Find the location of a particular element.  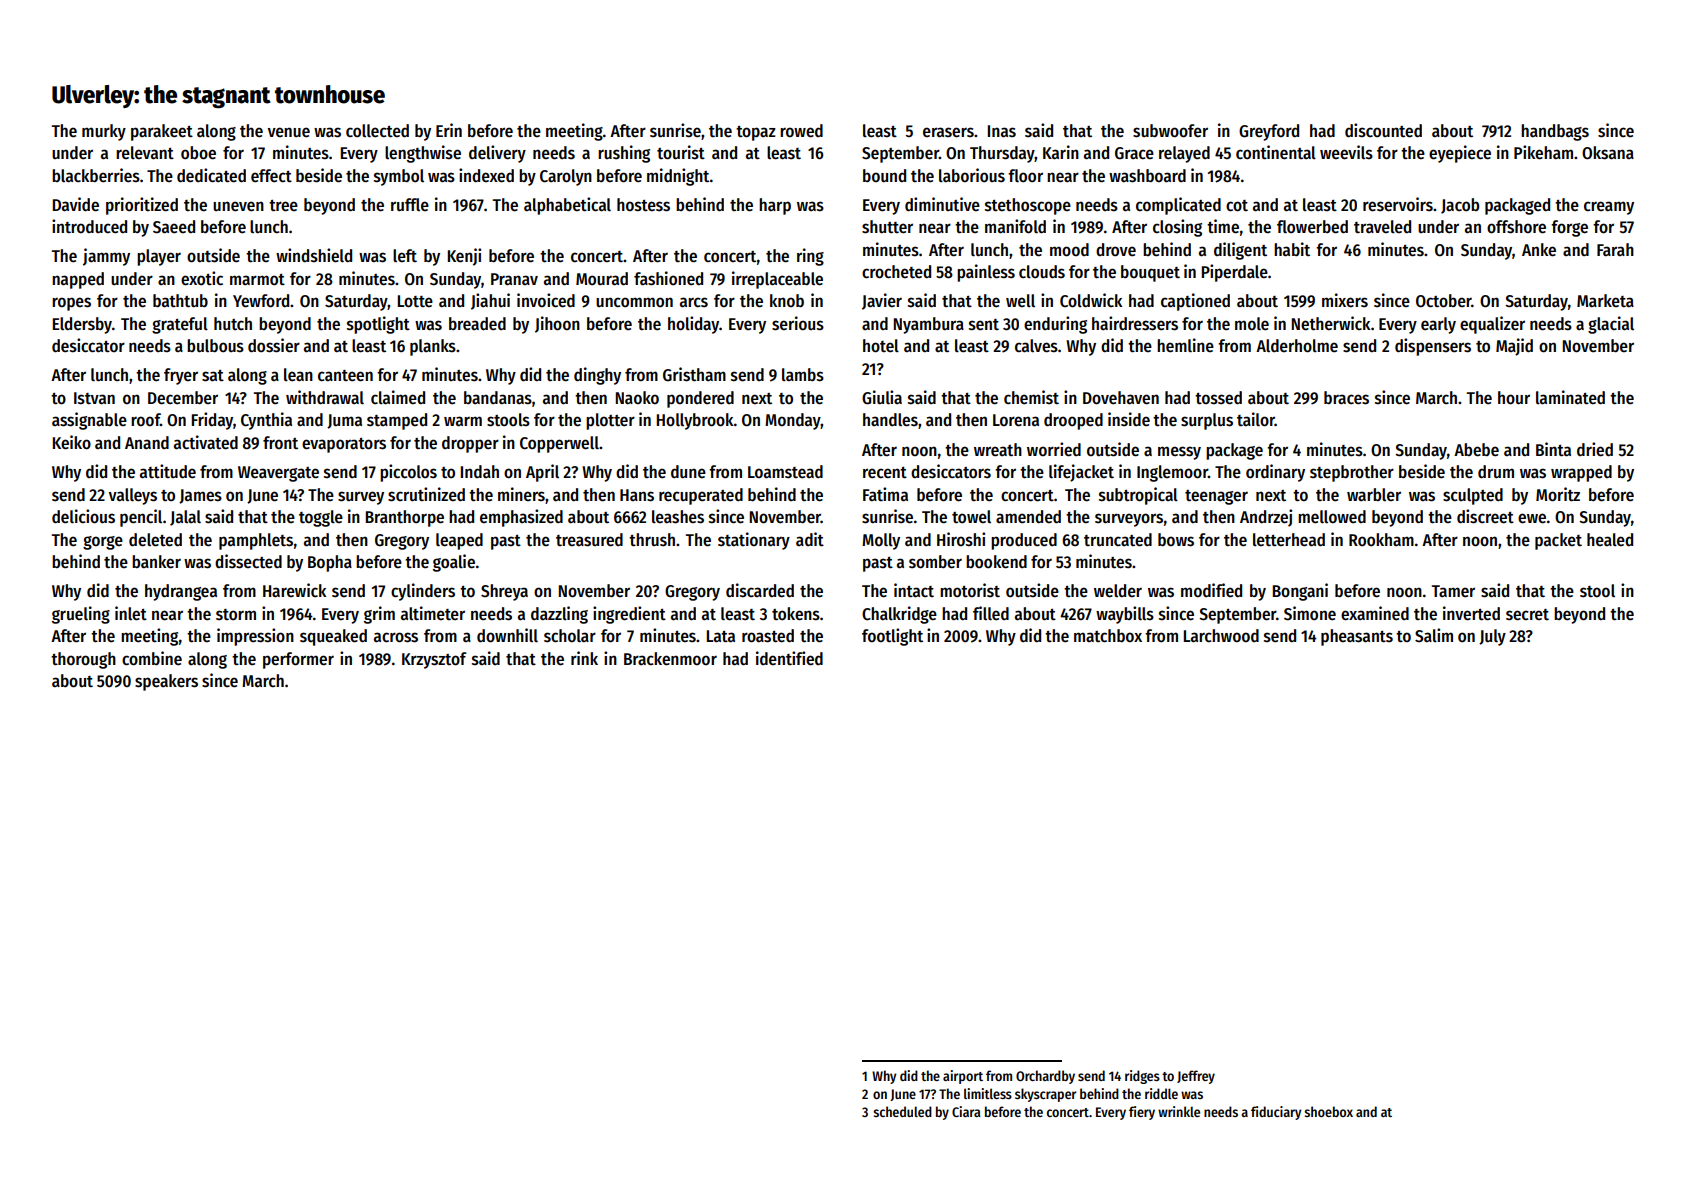

Brackenmoor is located at coordinates (670, 659).
